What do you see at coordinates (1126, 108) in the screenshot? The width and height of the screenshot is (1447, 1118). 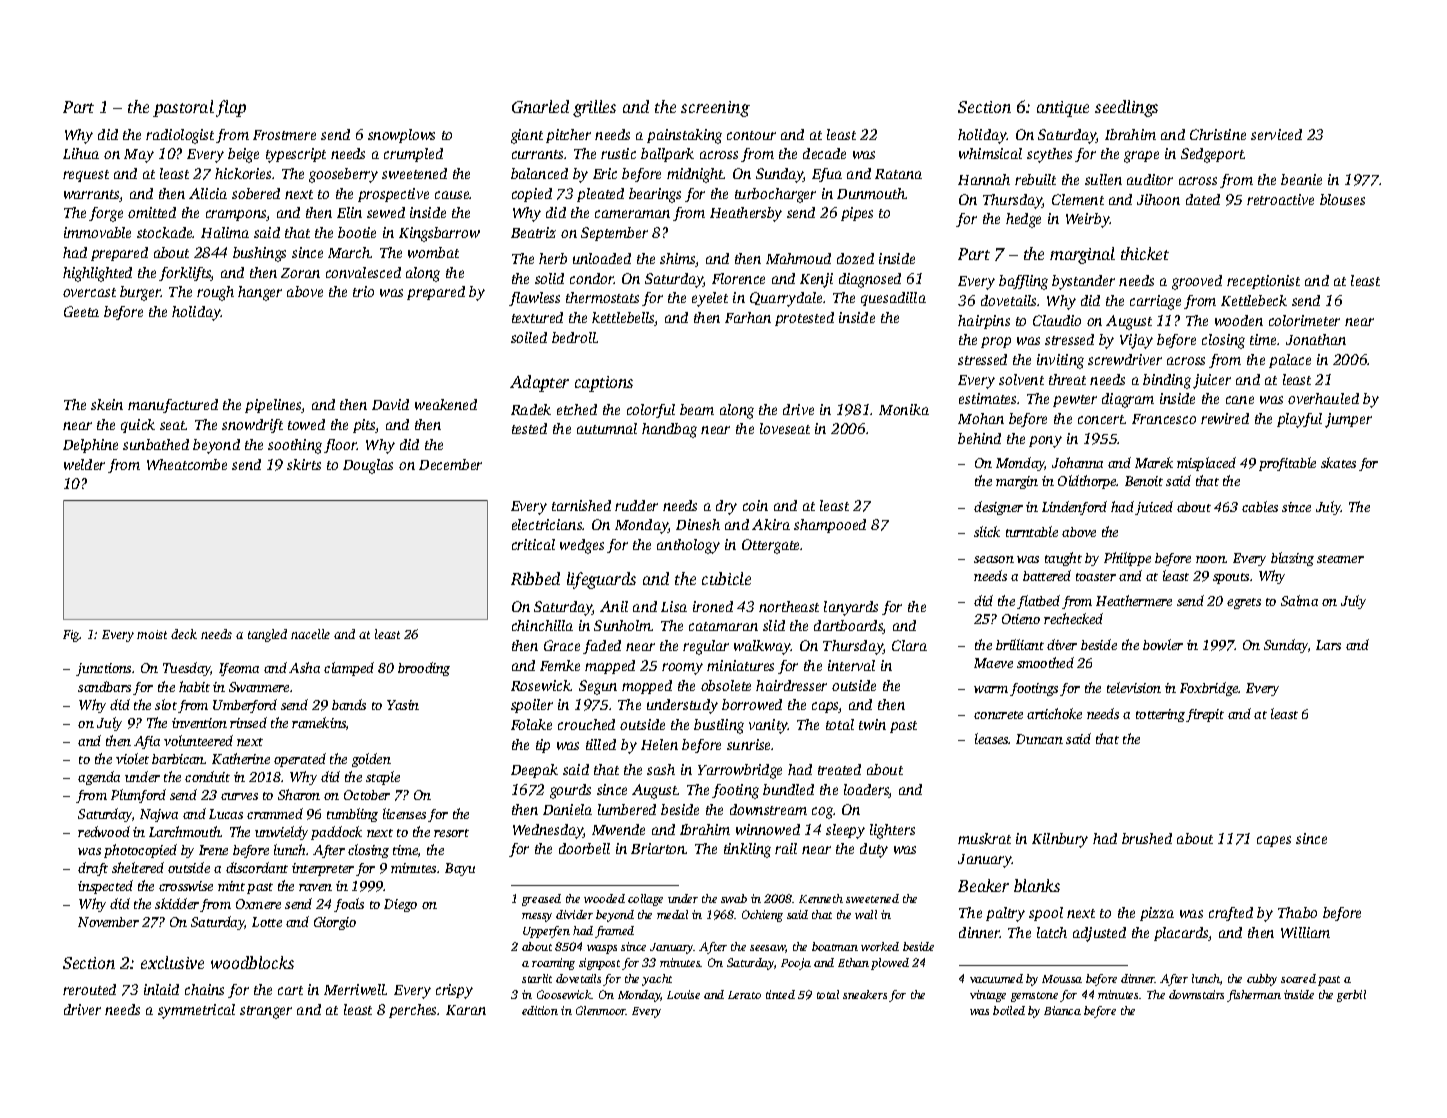 I see `seedlings` at bounding box center [1126, 108].
